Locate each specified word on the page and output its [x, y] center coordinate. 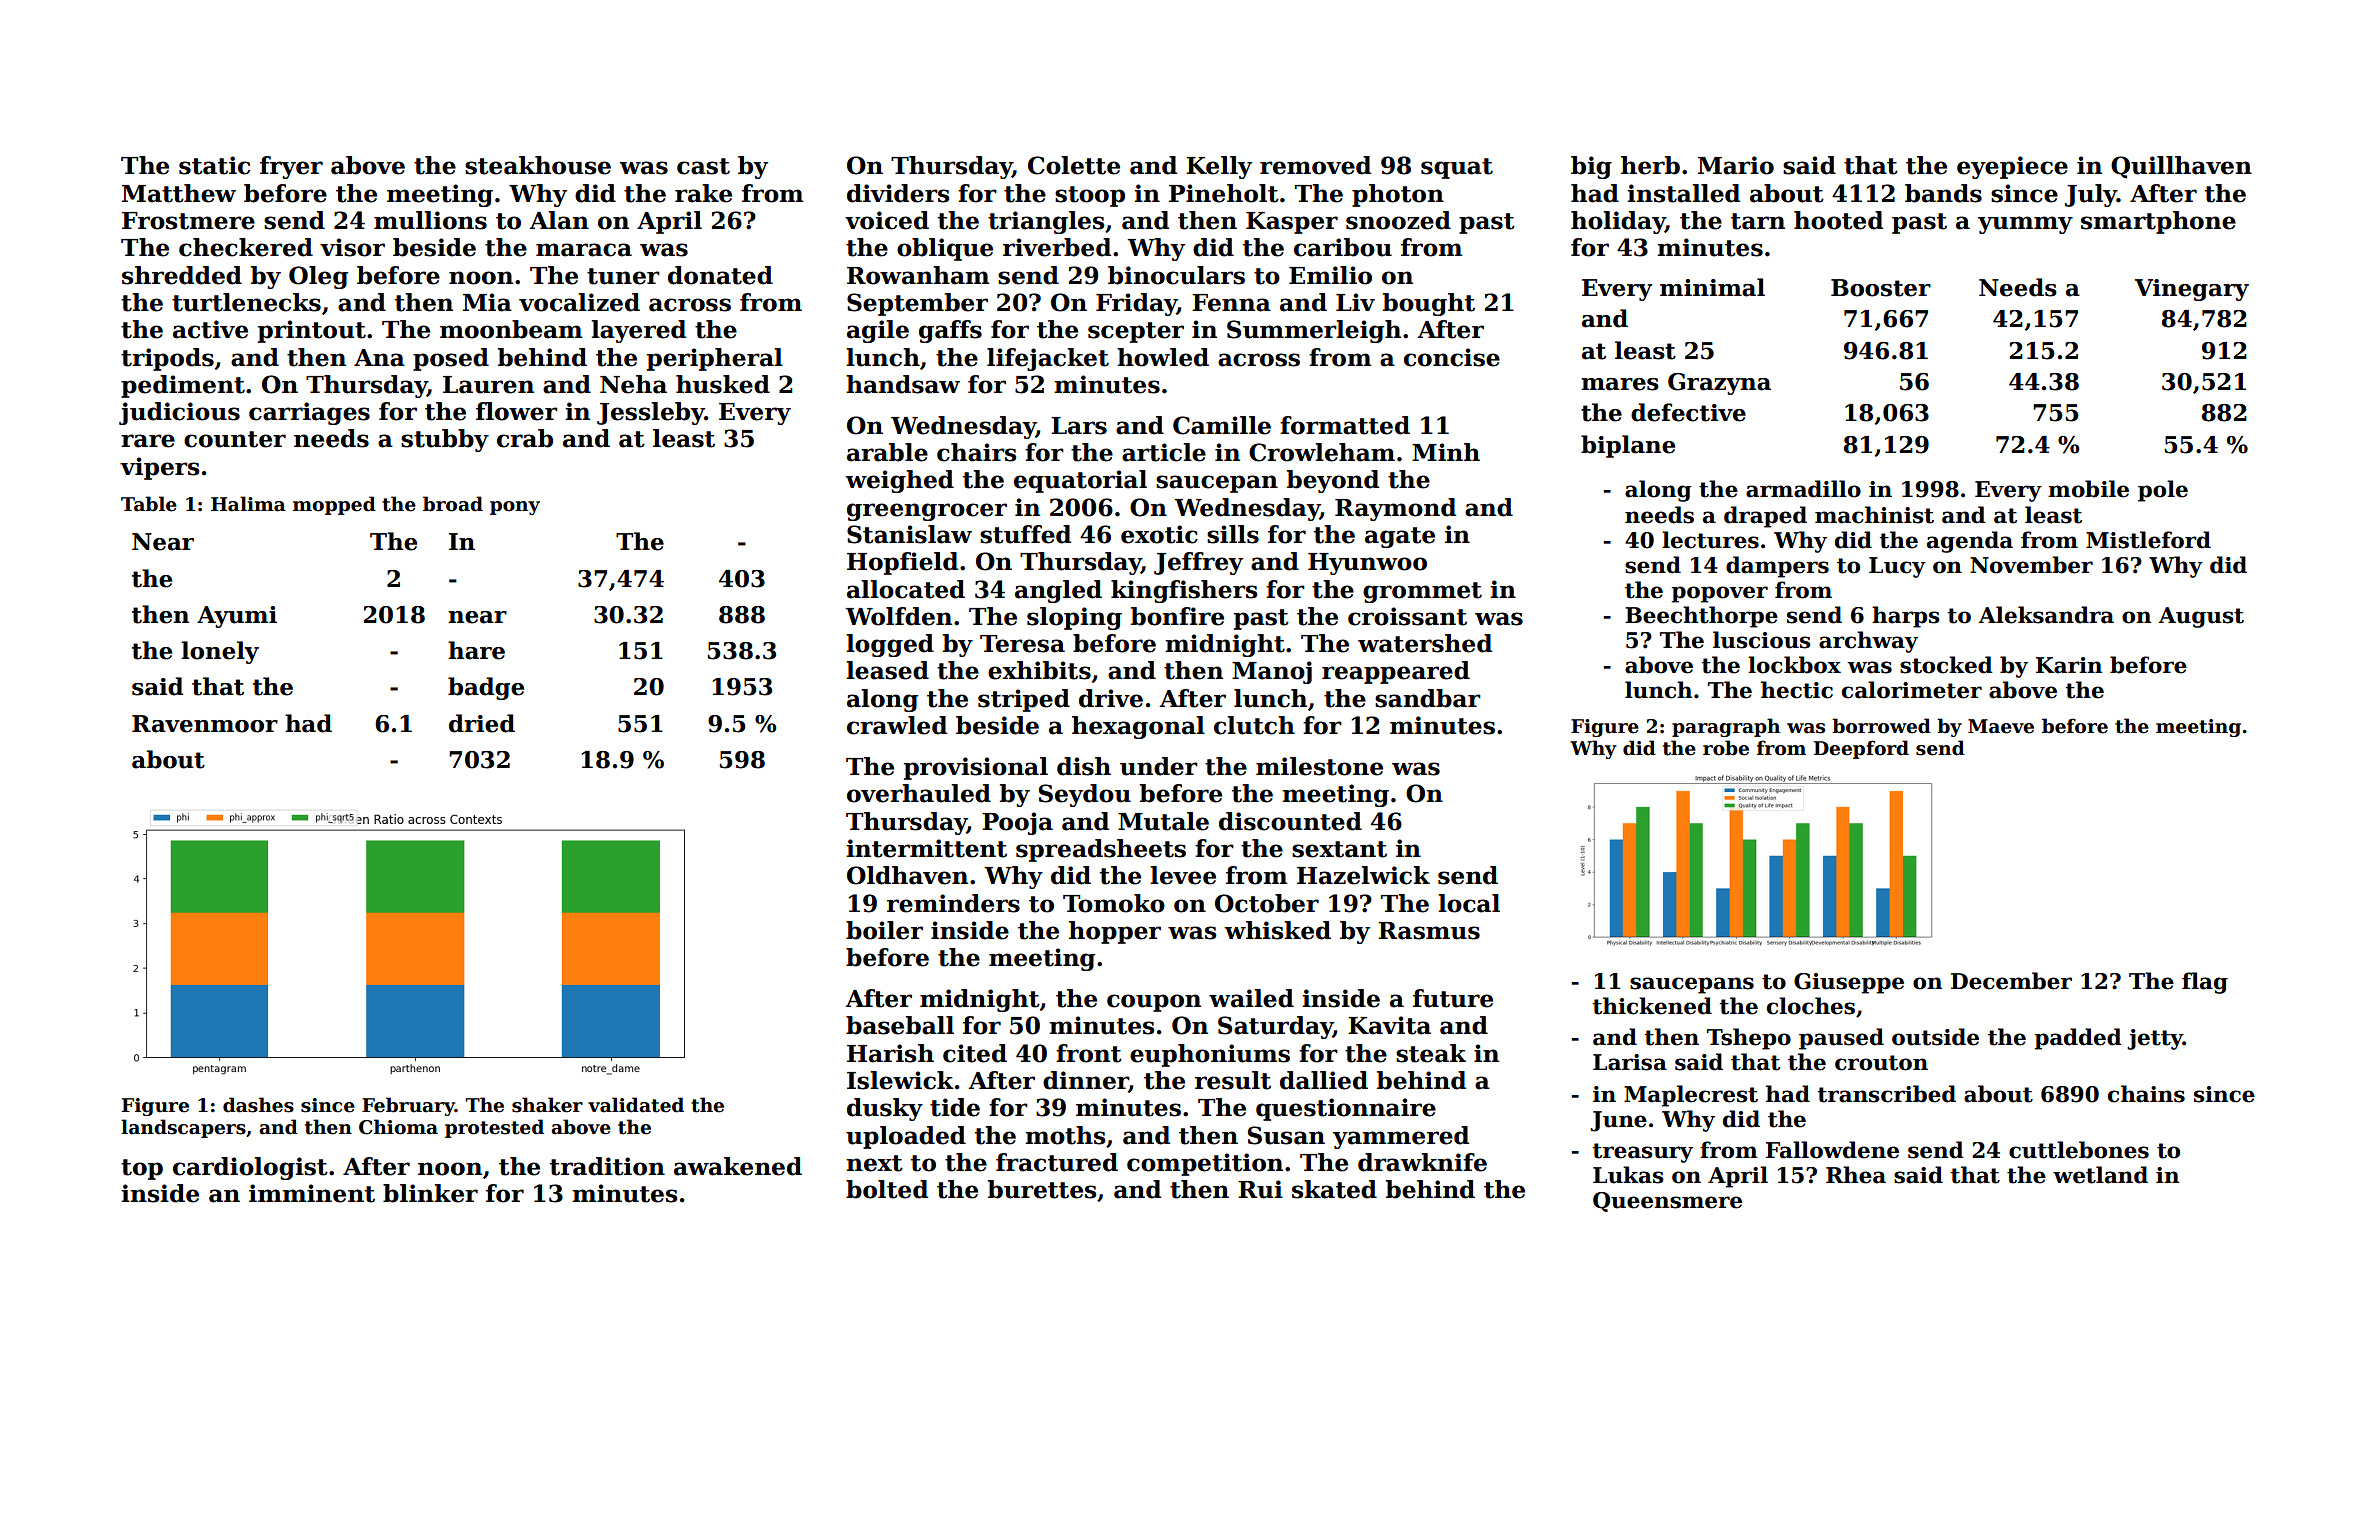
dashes [258, 1105]
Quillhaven [2181, 167]
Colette [1074, 165]
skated [1334, 1189]
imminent [312, 1193]
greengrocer [927, 512]
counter [235, 439]
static [214, 165]
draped [1765, 517]
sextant [1339, 849]
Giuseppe [1849, 983]
